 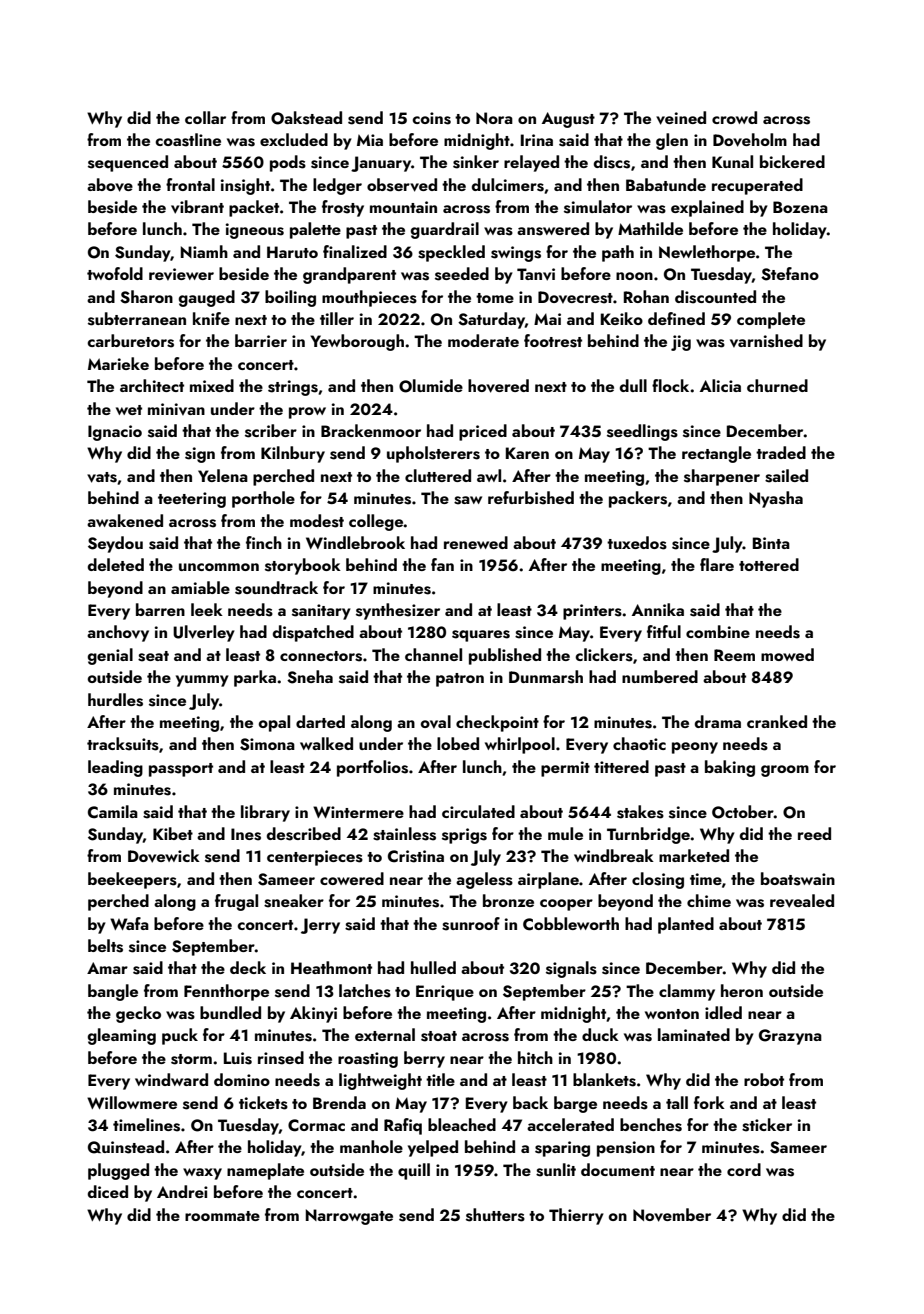 I want to click on awakened, so click(x=125, y=520).
